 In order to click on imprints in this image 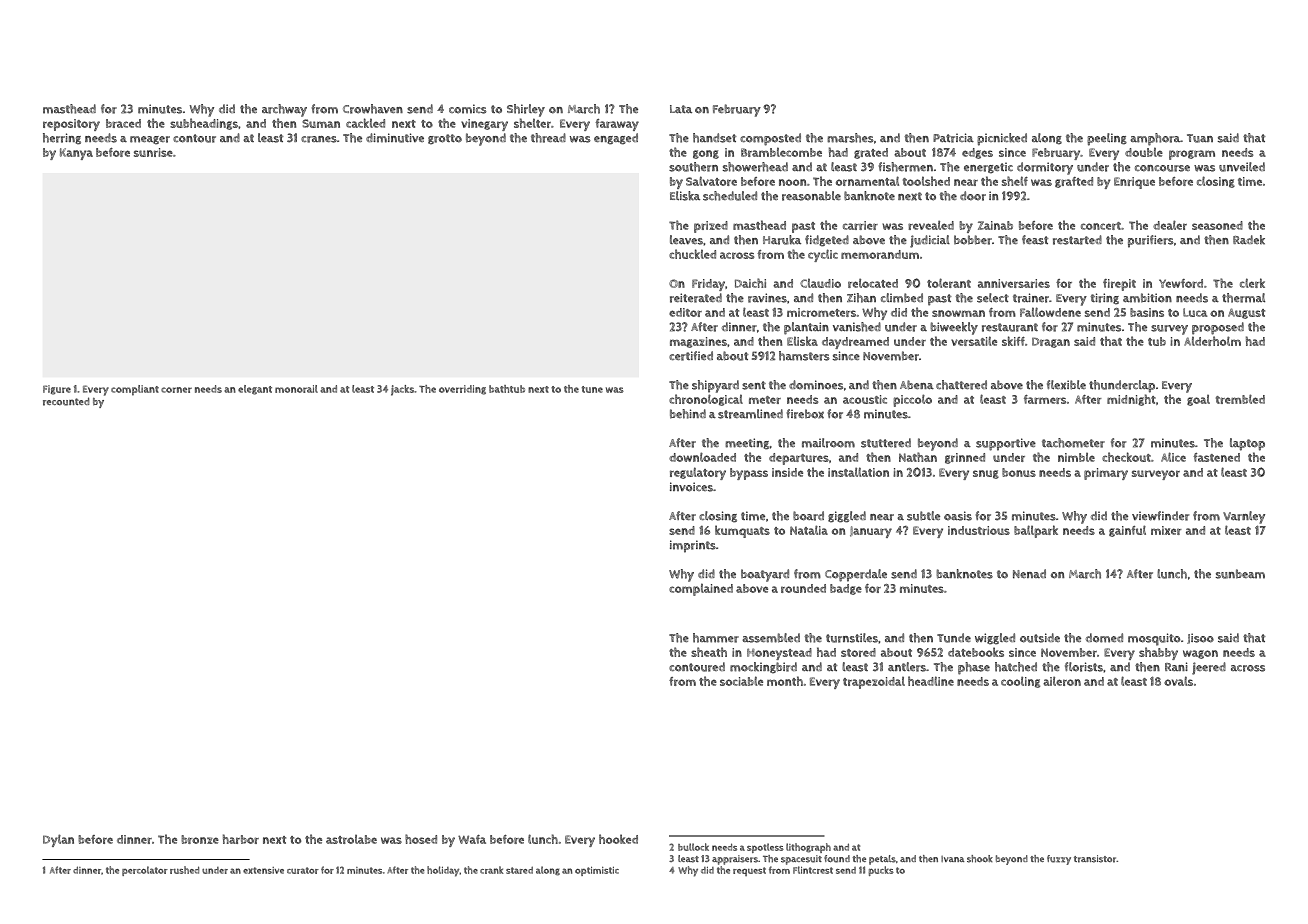, I will do `click(693, 546)`.
